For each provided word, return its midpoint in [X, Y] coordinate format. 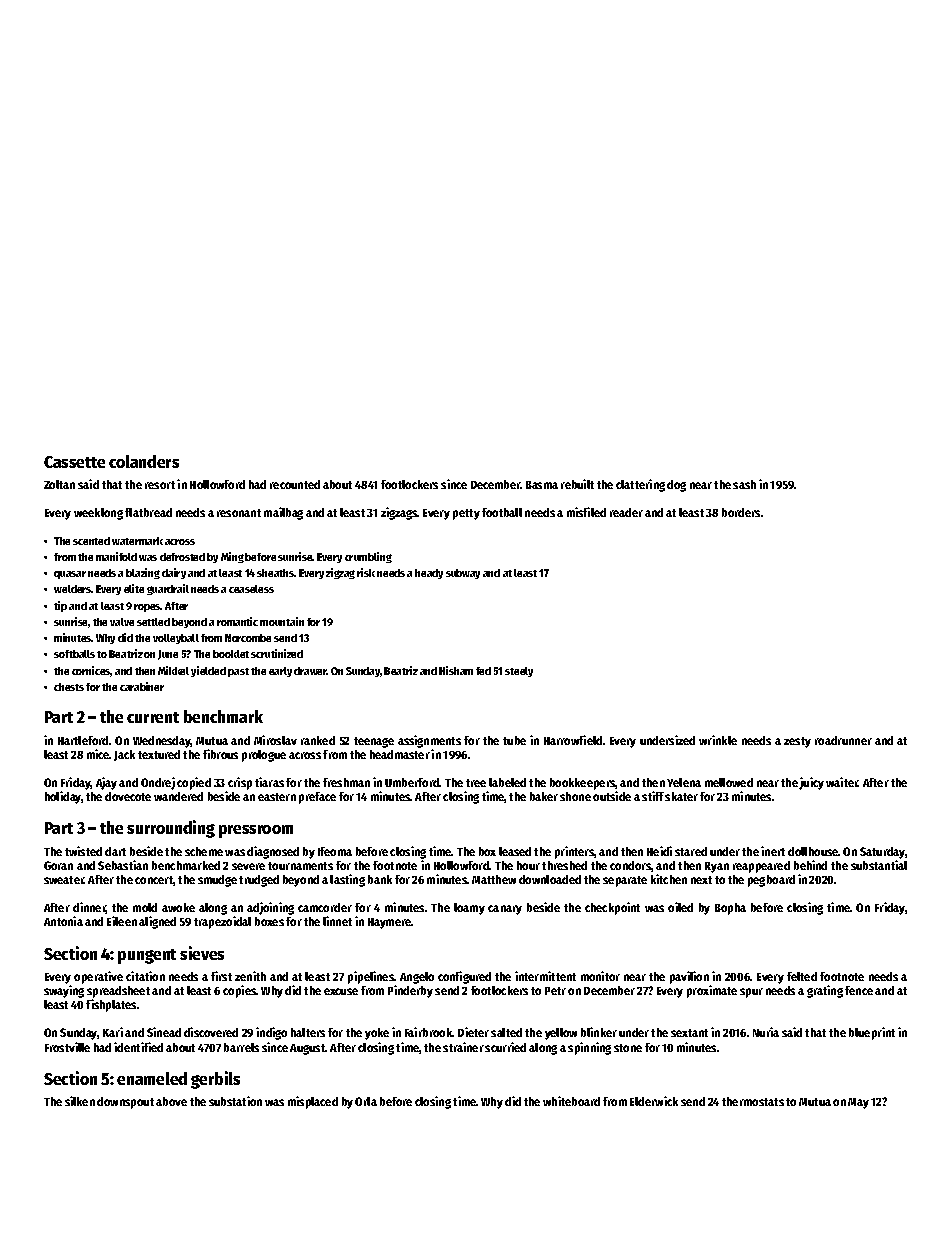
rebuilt [577, 484]
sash [744, 484]
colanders [144, 461]
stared [691, 851]
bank [380, 879]
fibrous [220, 754]
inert [773, 851]
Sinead [164, 1032]
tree [476, 783]
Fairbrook [429, 1032]
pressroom [256, 831]
